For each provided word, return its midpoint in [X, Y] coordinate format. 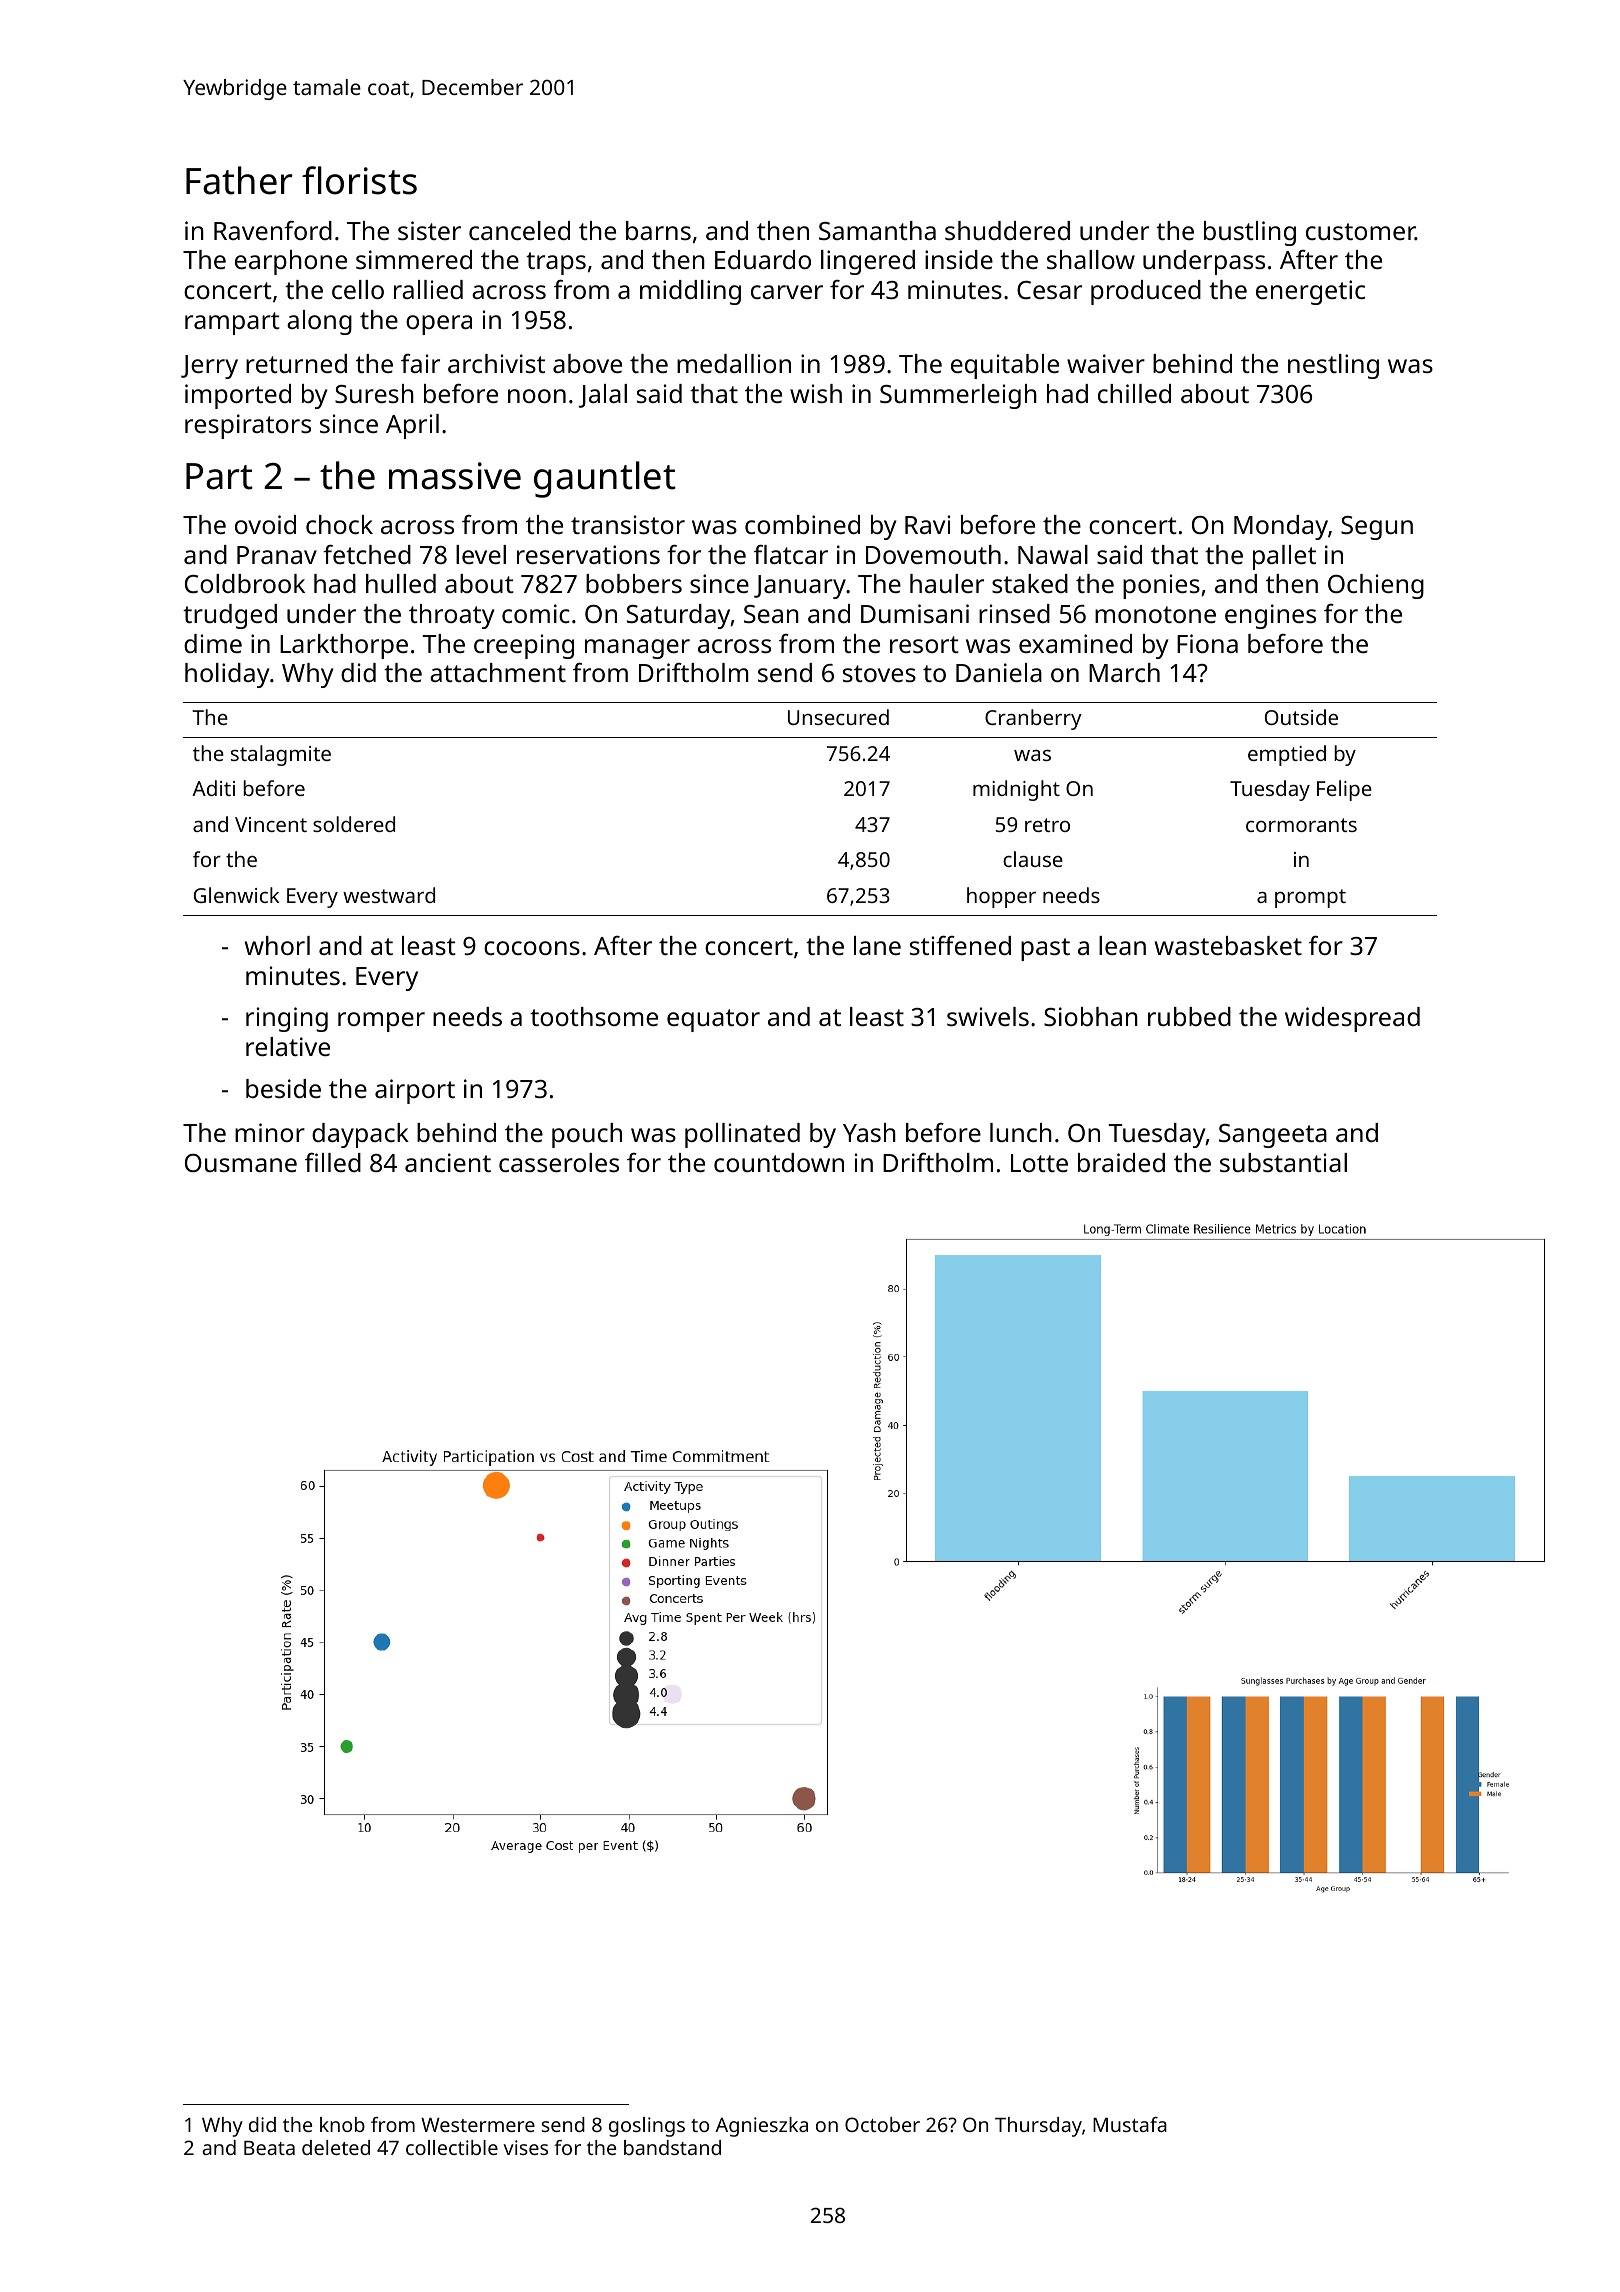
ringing [287, 1019]
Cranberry [1033, 719]
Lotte [1039, 1163]
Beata [269, 2148]
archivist [496, 363]
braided [1121, 1162]
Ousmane [241, 1163]
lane [877, 945]
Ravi [927, 524]
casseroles [559, 1162]
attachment [498, 672]
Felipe [1344, 790]
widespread [1352, 1019]
